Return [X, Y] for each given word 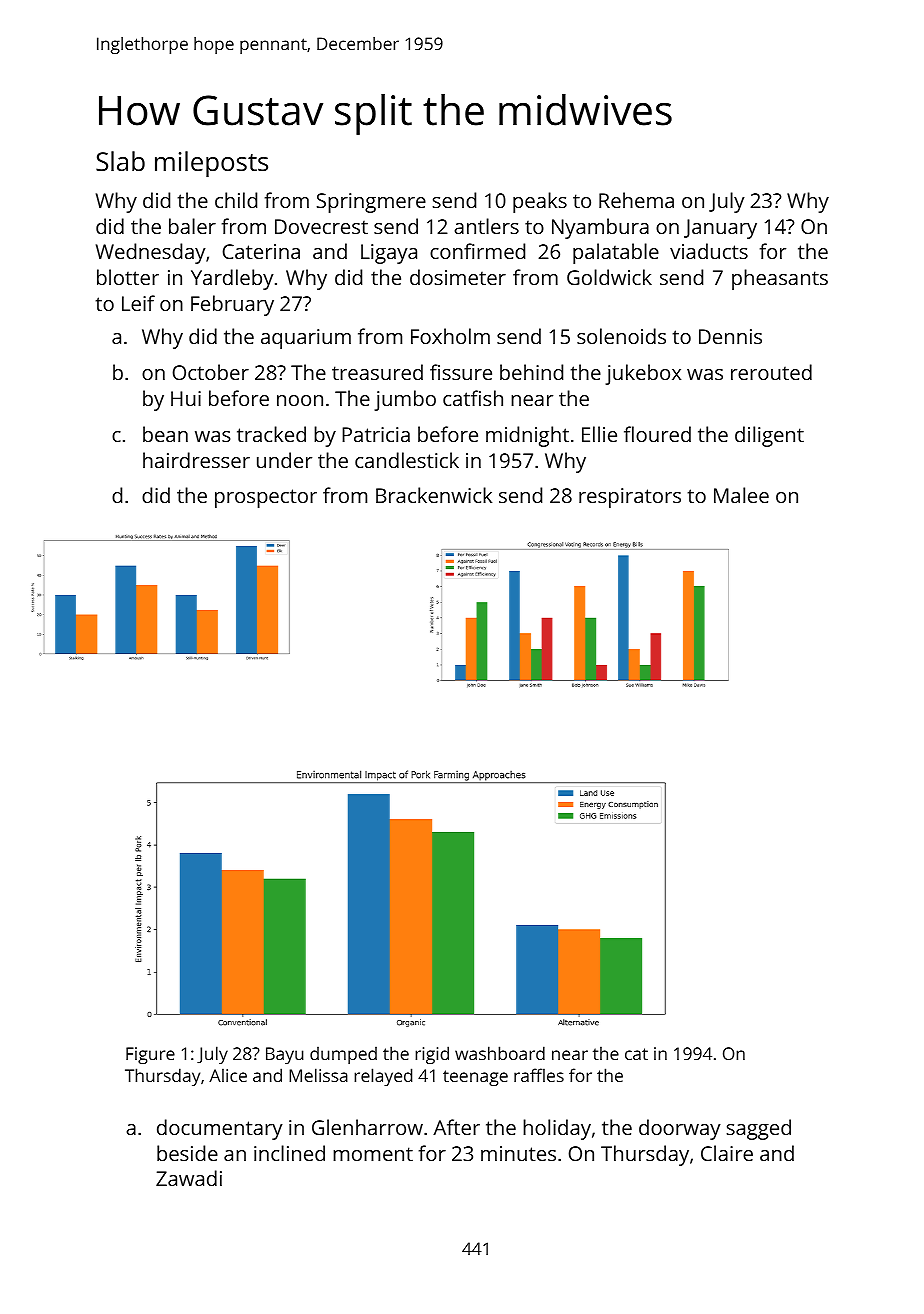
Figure [150, 1055]
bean [165, 434]
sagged [759, 1129]
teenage [475, 1078]
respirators [630, 498]
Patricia [376, 434]
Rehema [636, 200]
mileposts [211, 164]
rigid [432, 1055]
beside [187, 1153]
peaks [540, 202]
